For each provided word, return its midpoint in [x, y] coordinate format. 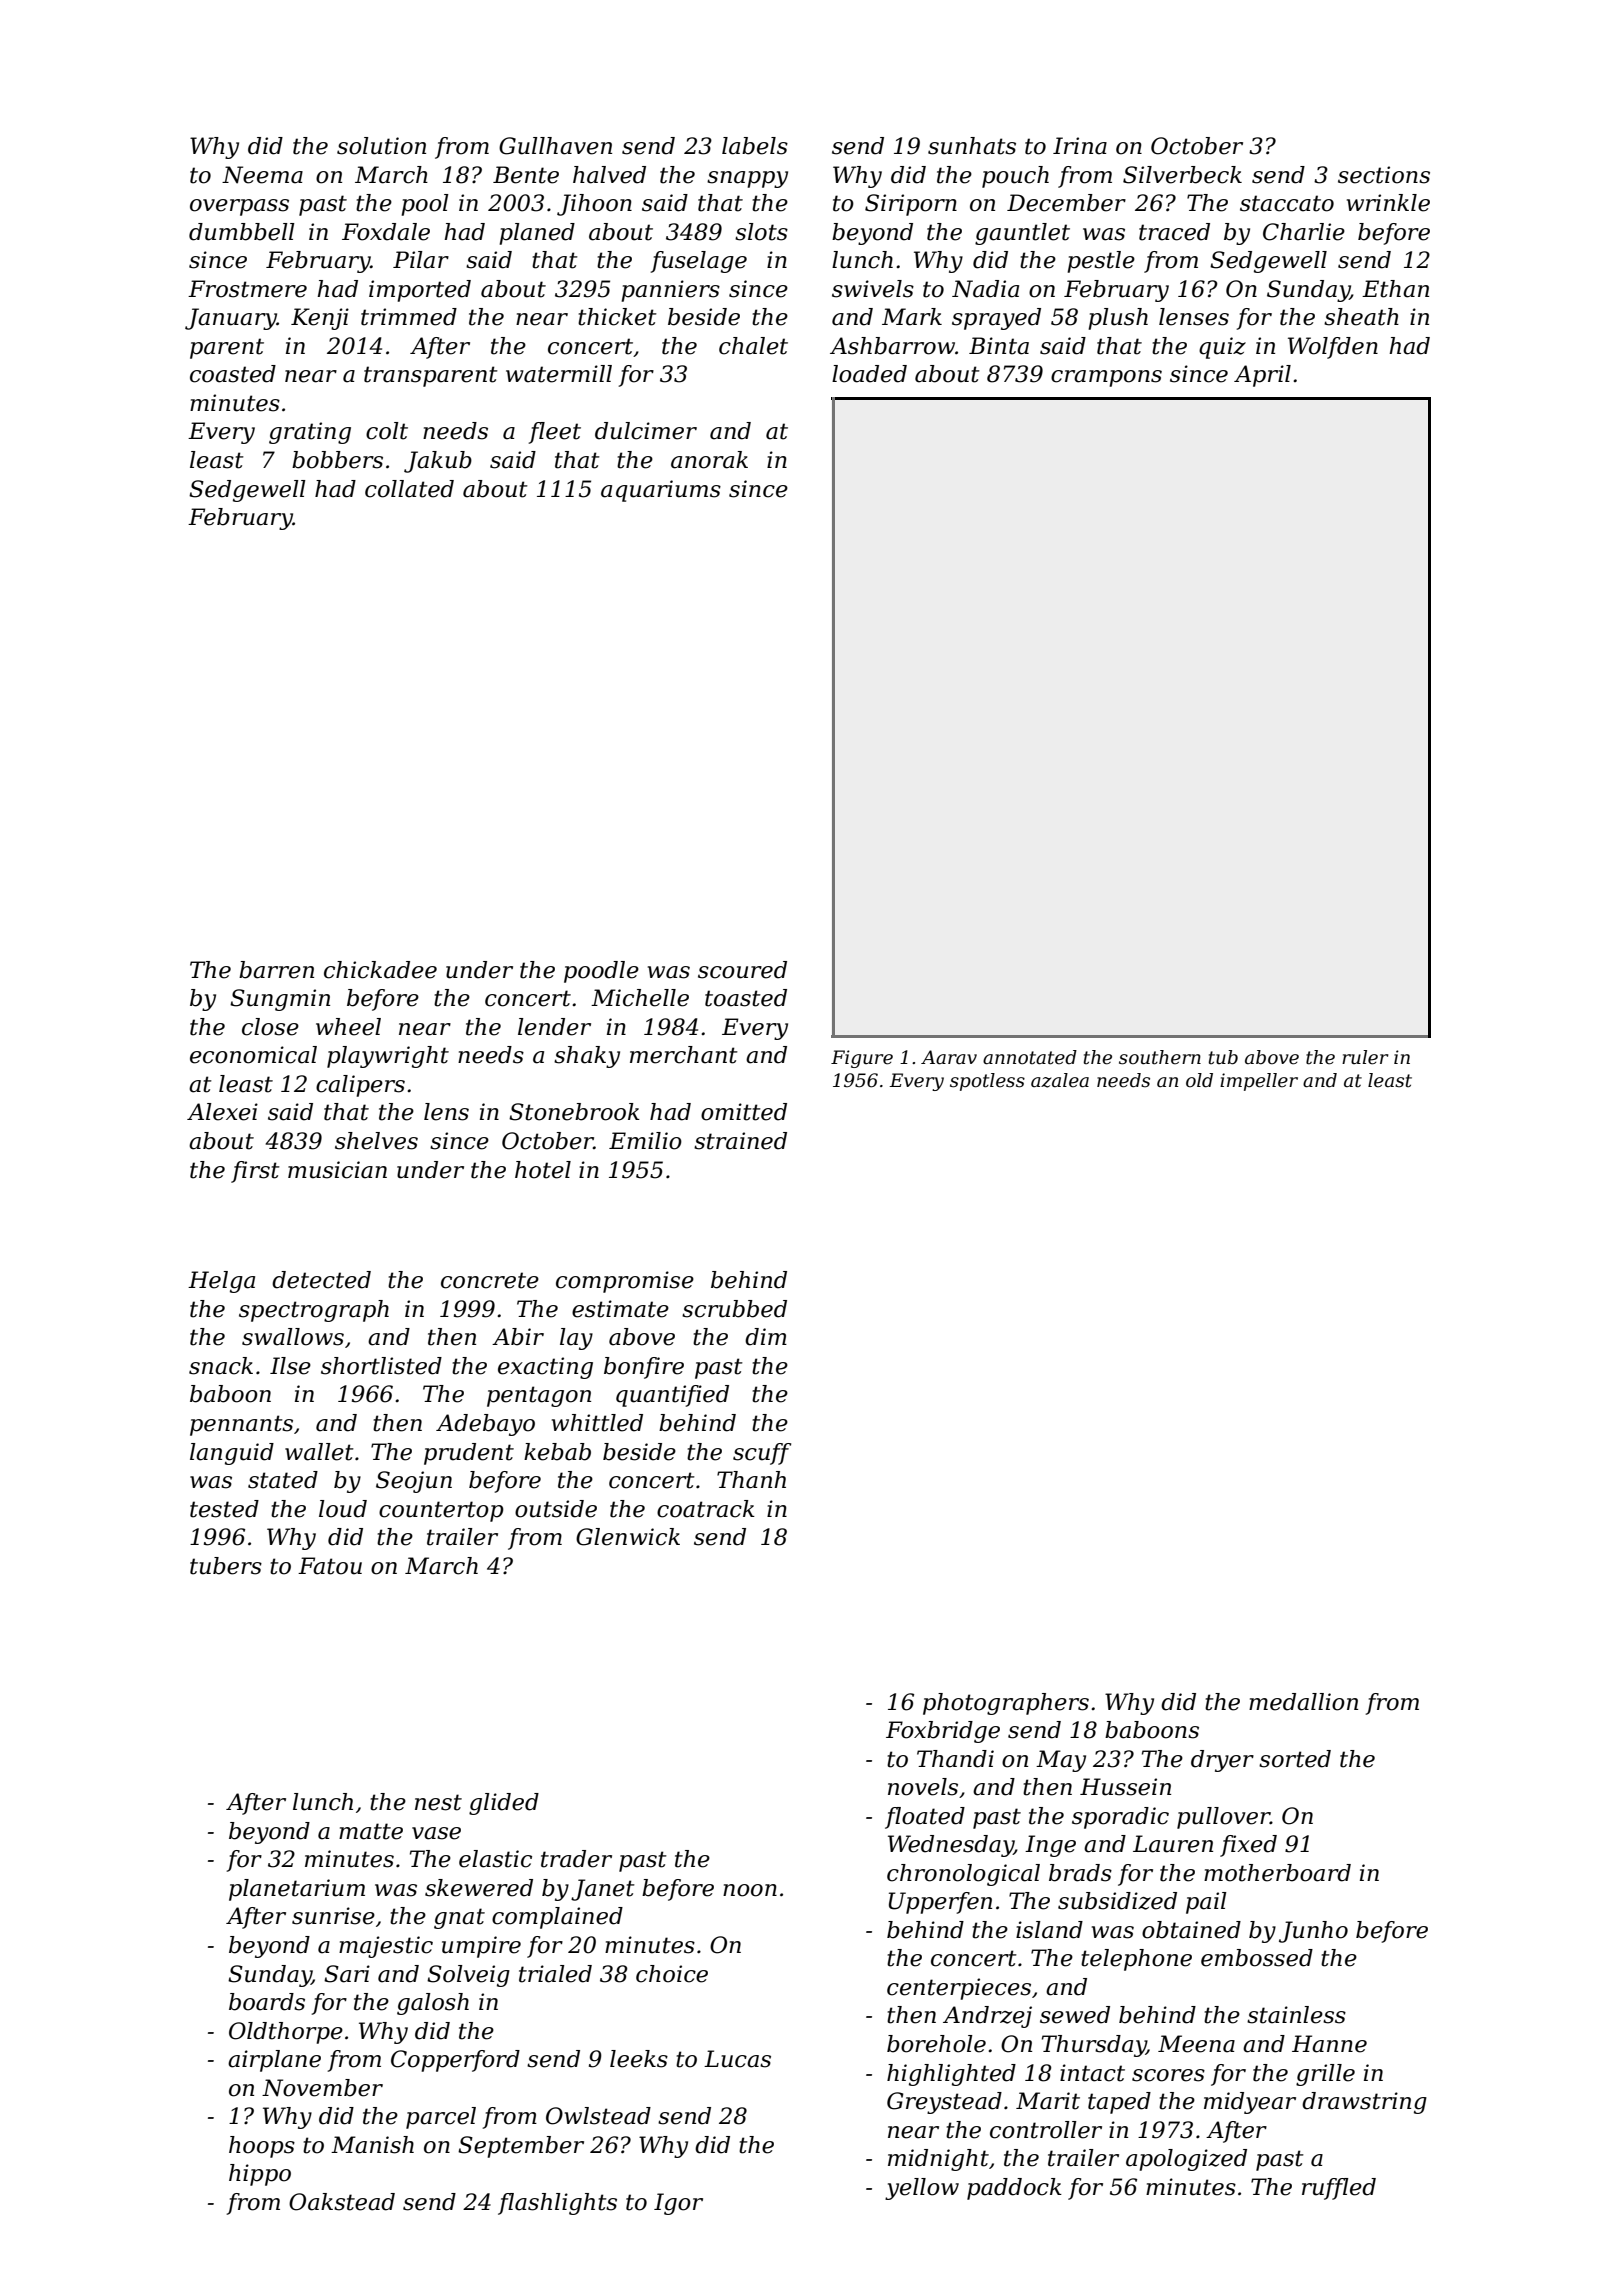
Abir [518, 1337]
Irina [1080, 146]
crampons [1106, 378]
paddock [1014, 2189]
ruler [1365, 1057]
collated [409, 489]
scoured [742, 970]
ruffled [1339, 2189]
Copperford [455, 2061]
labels [755, 146]
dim [766, 1337]
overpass [239, 207]
